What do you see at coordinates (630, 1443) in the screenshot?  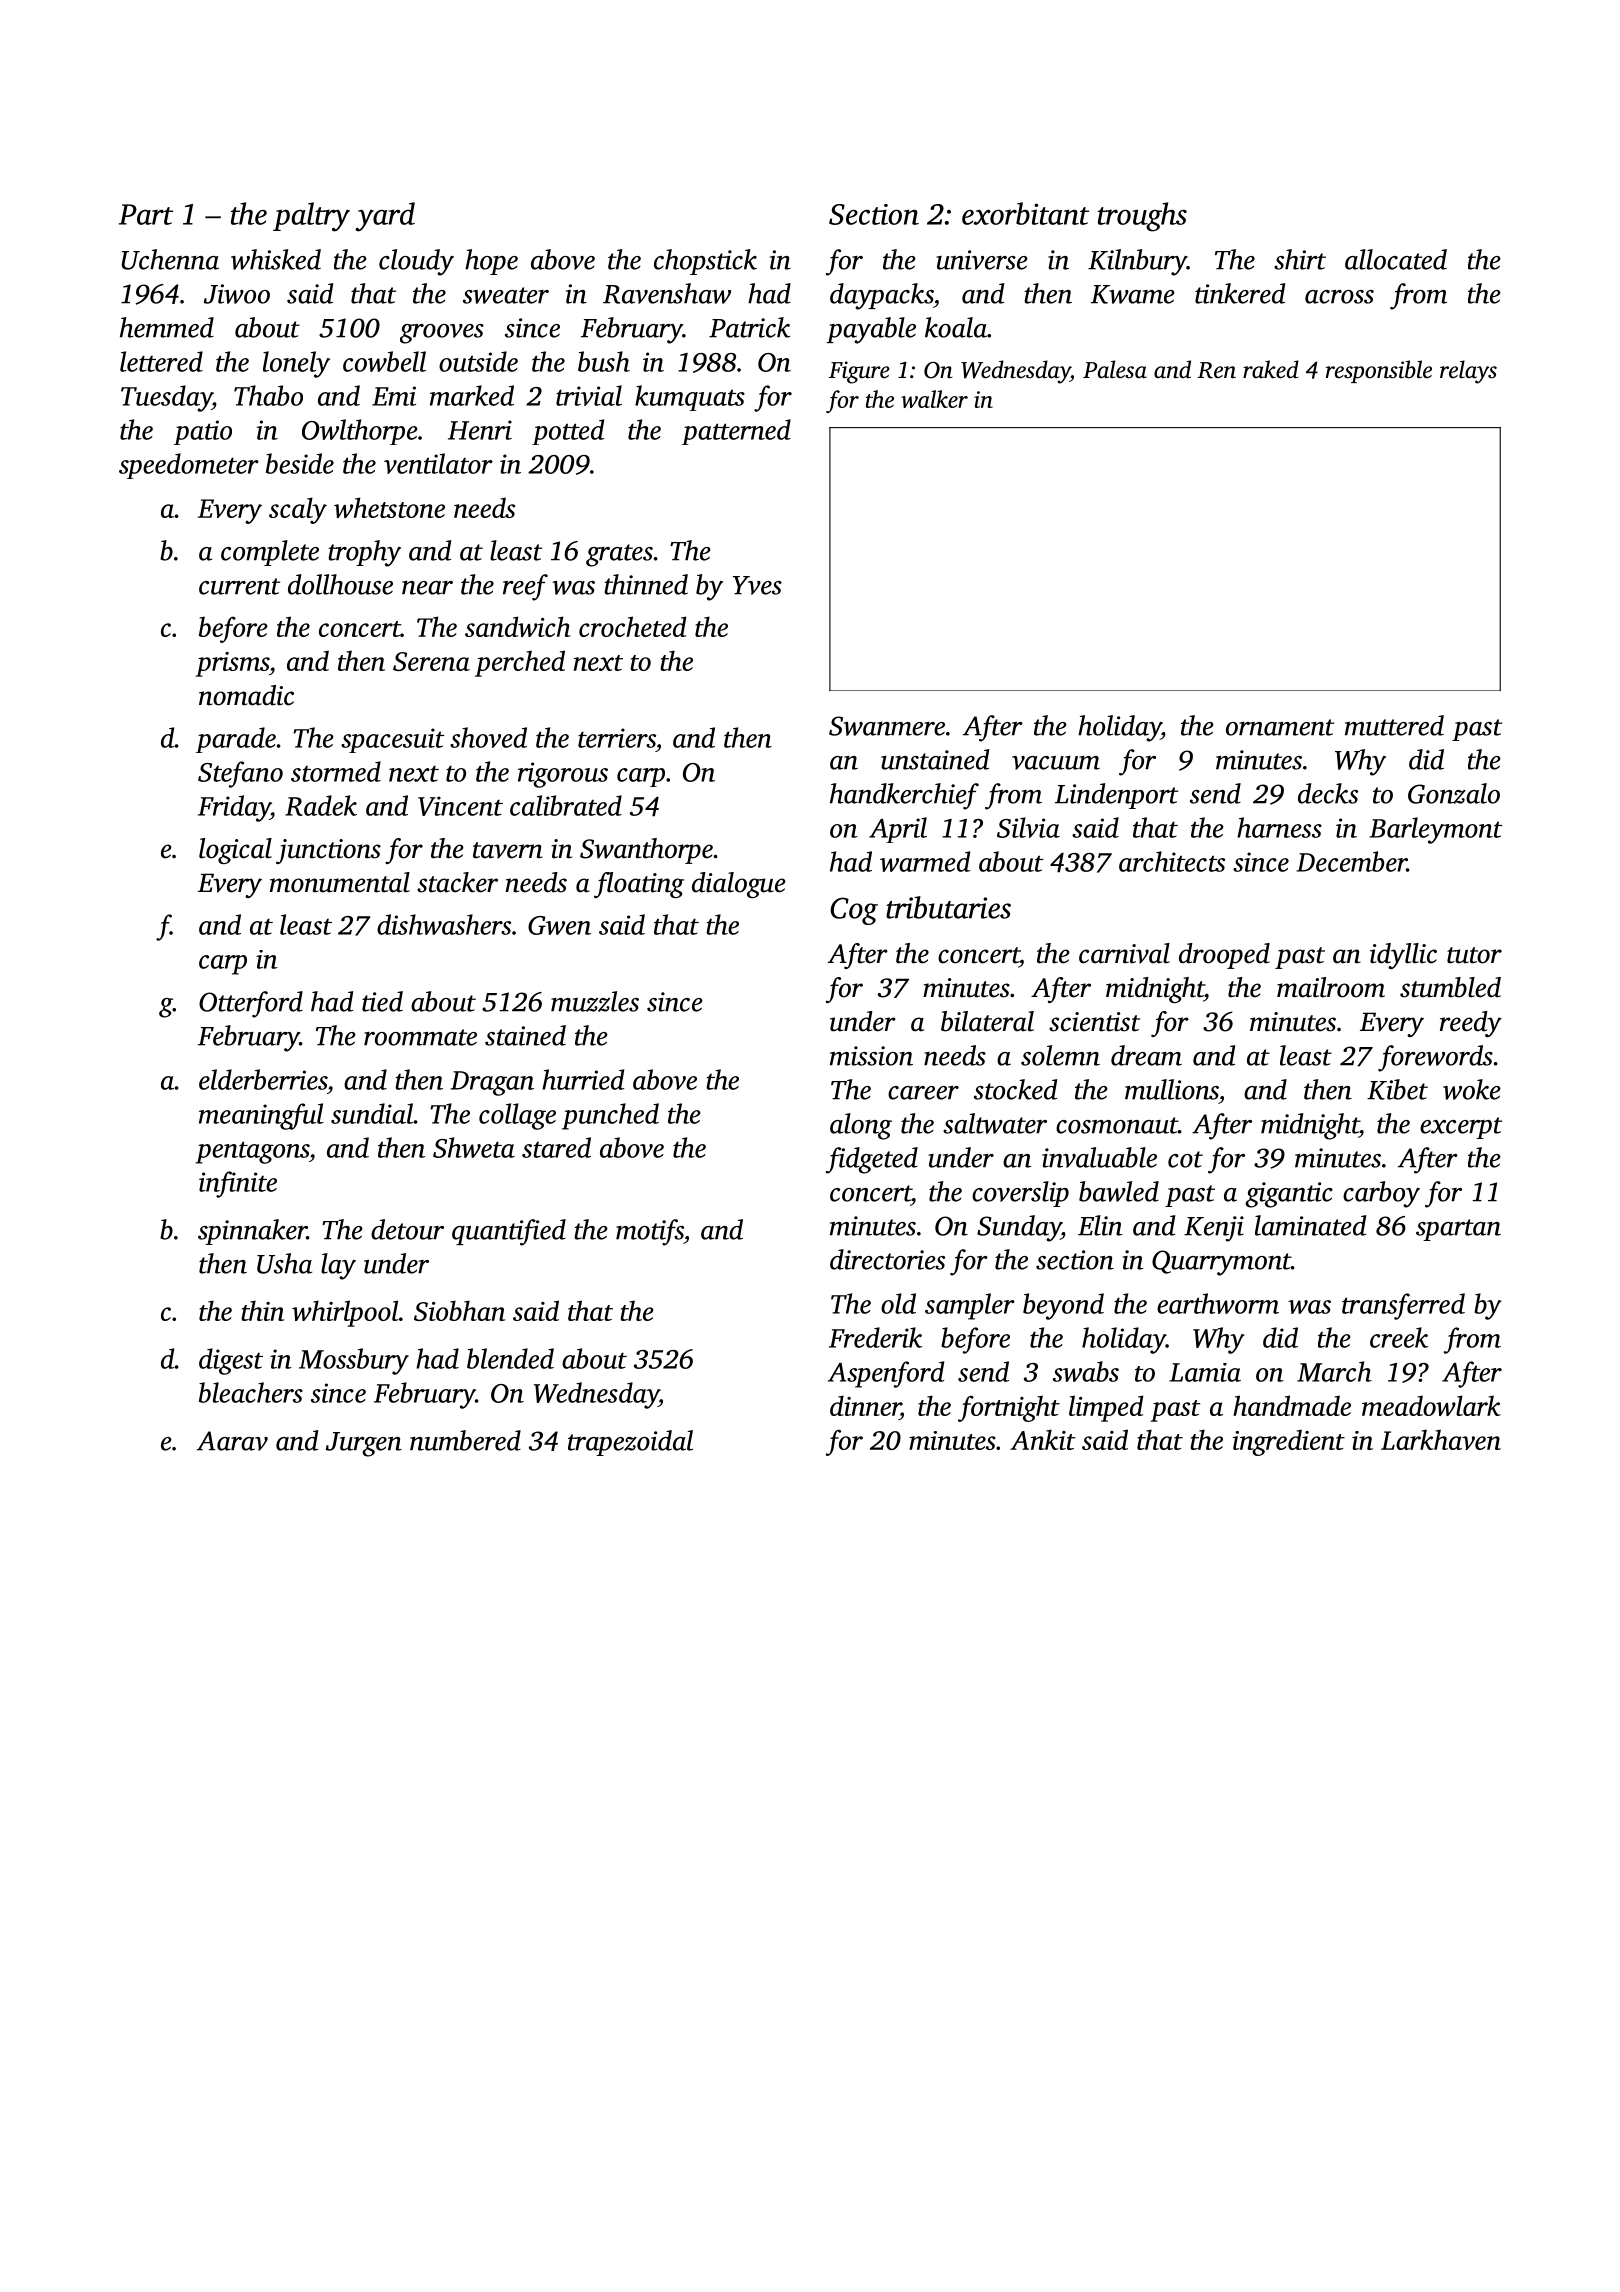 I see `trapezoidal` at bounding box center [630, 1443].
